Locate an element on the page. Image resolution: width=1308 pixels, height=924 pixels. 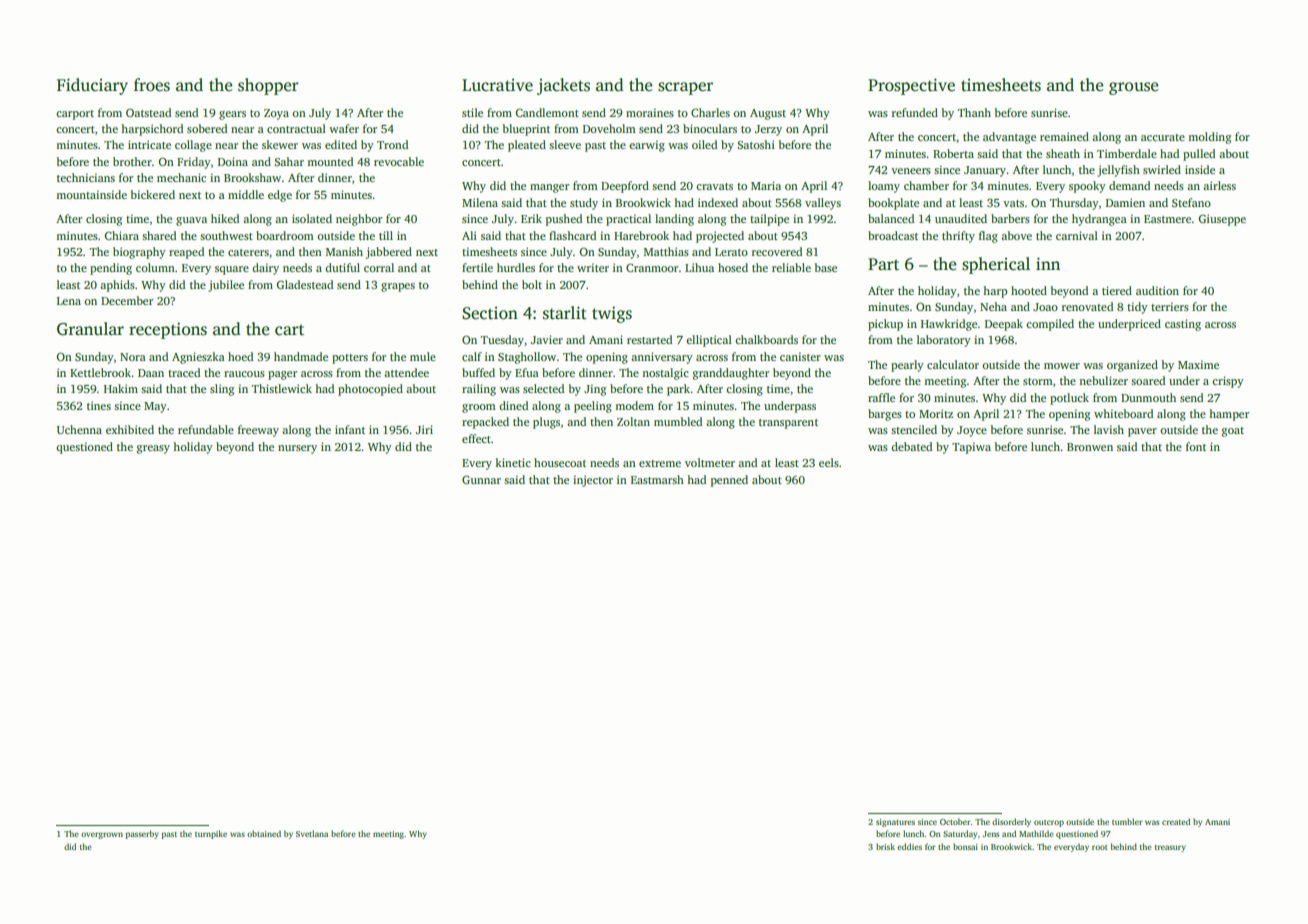
disorderly is located at coordinates (1011, 822).
